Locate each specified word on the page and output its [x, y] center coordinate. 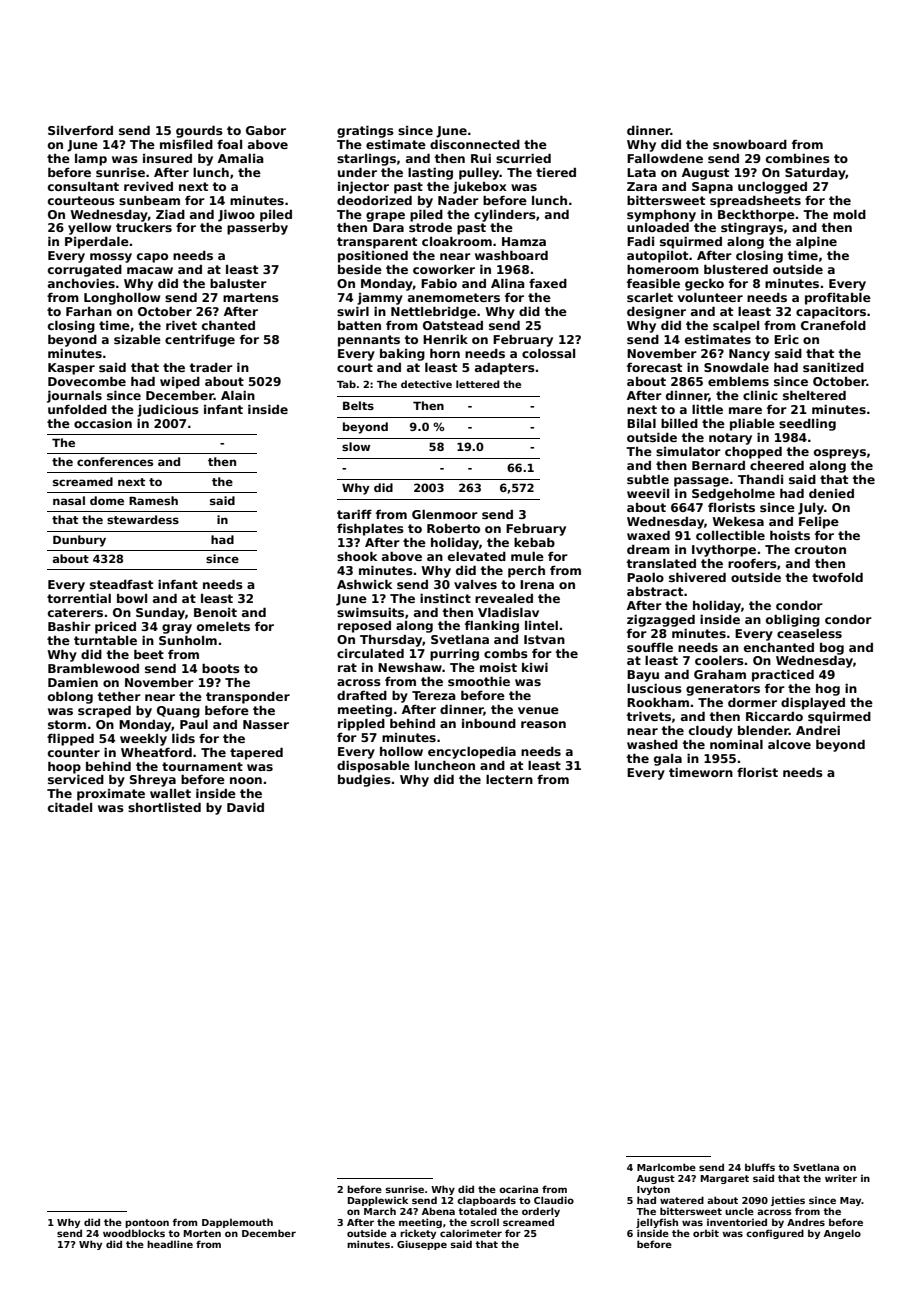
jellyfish [657, 1223]
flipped [70, 740]
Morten [202, 1233]
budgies [364, 781]
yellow [89, 229]
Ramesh [153, 500]
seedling [807, 425]
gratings [365, 132]
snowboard [750, 144]
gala [668, 760]
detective [426, 384]
